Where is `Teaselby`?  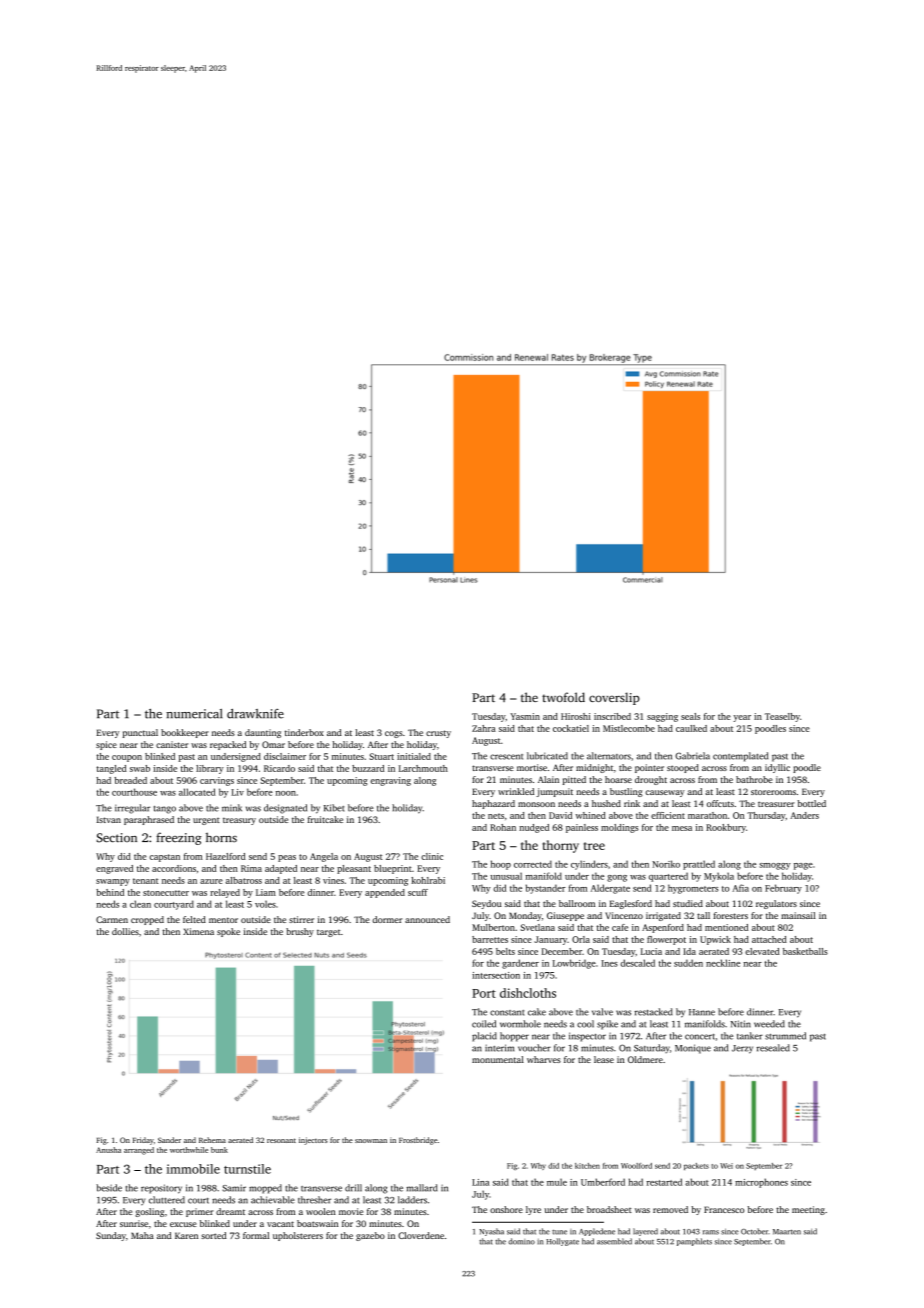 Teaselby is located at coordinates (782, 717).
